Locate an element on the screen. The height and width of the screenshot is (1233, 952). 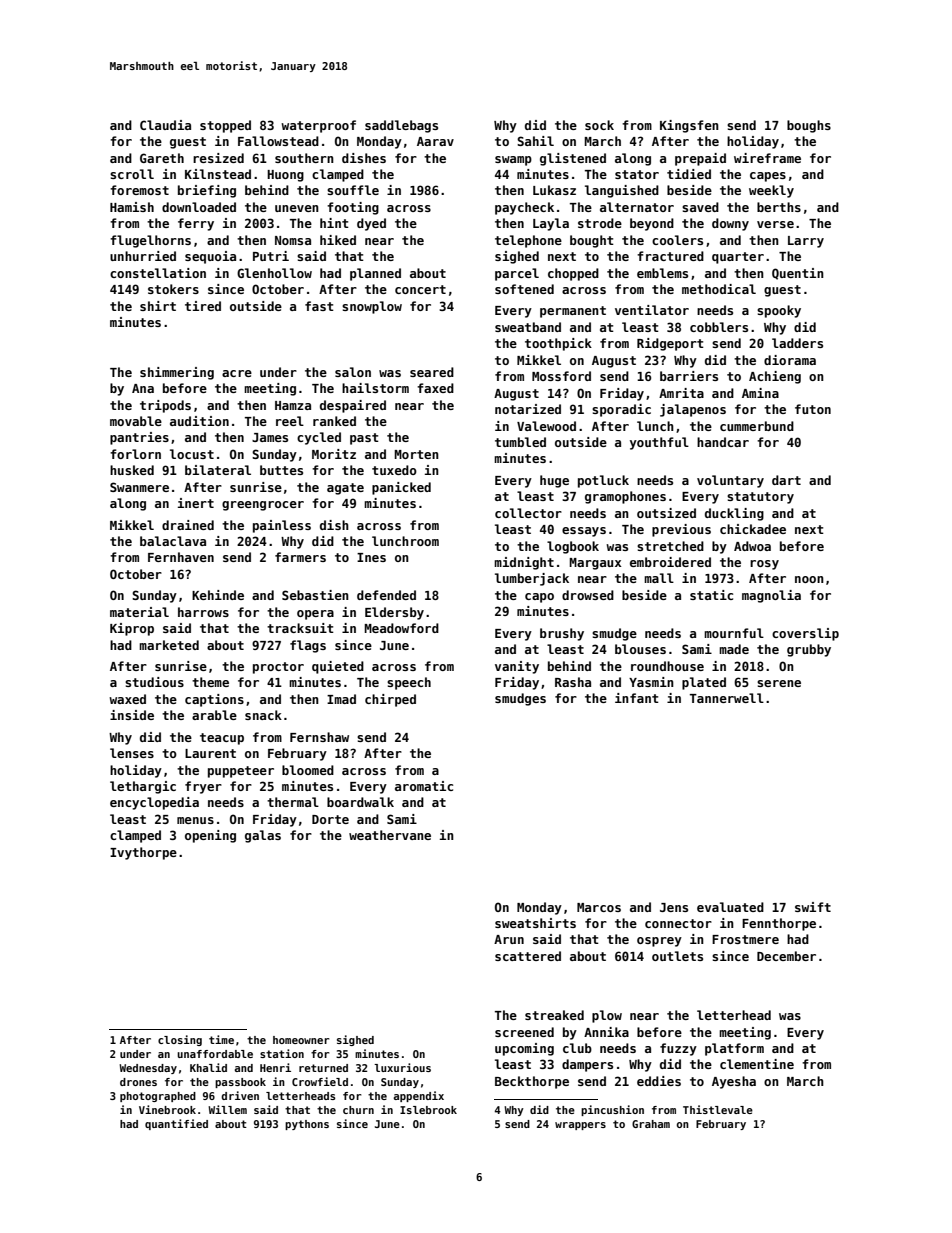
mournful is located at coordinates (734, 633).
